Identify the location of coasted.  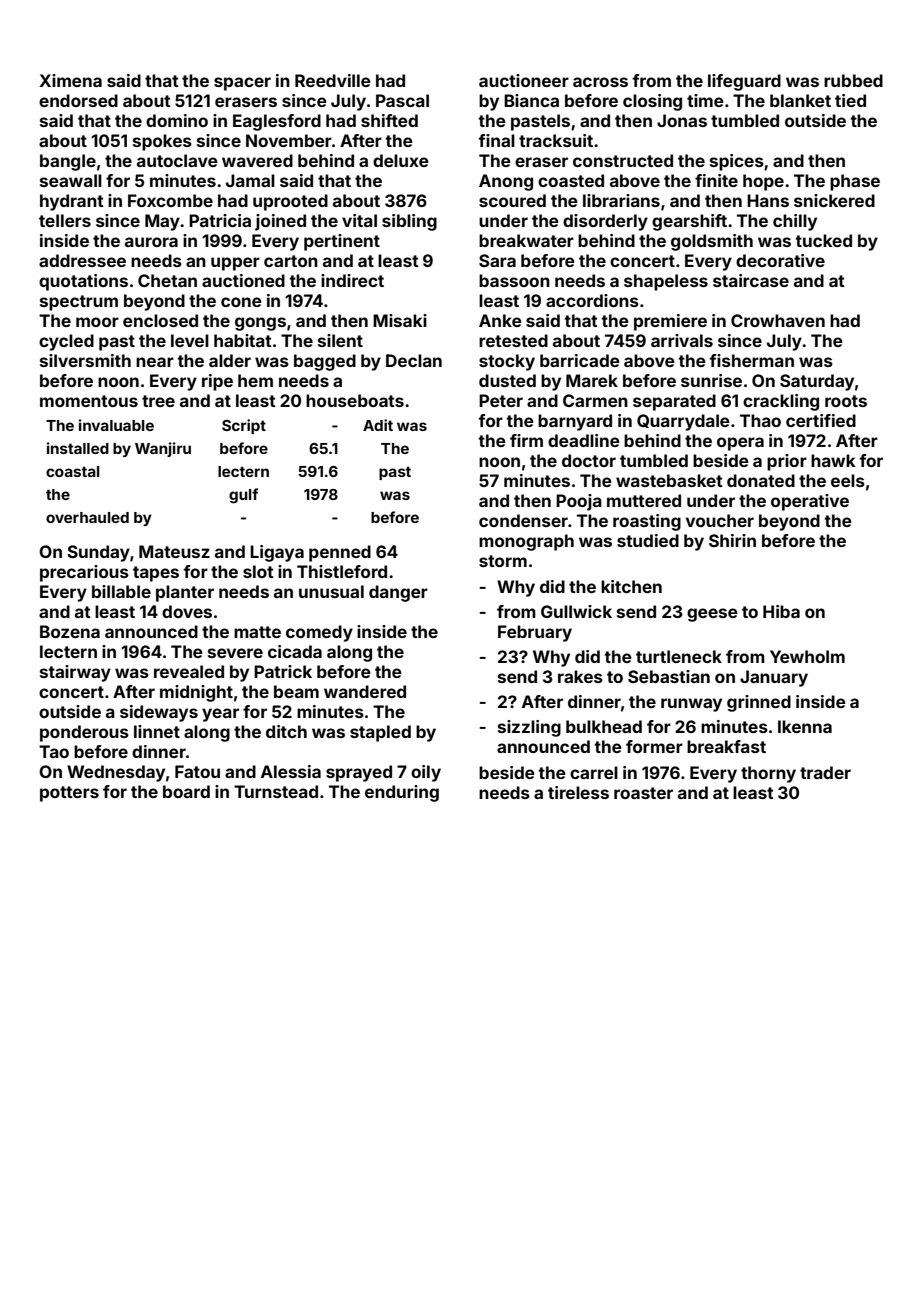
(571, 180).
